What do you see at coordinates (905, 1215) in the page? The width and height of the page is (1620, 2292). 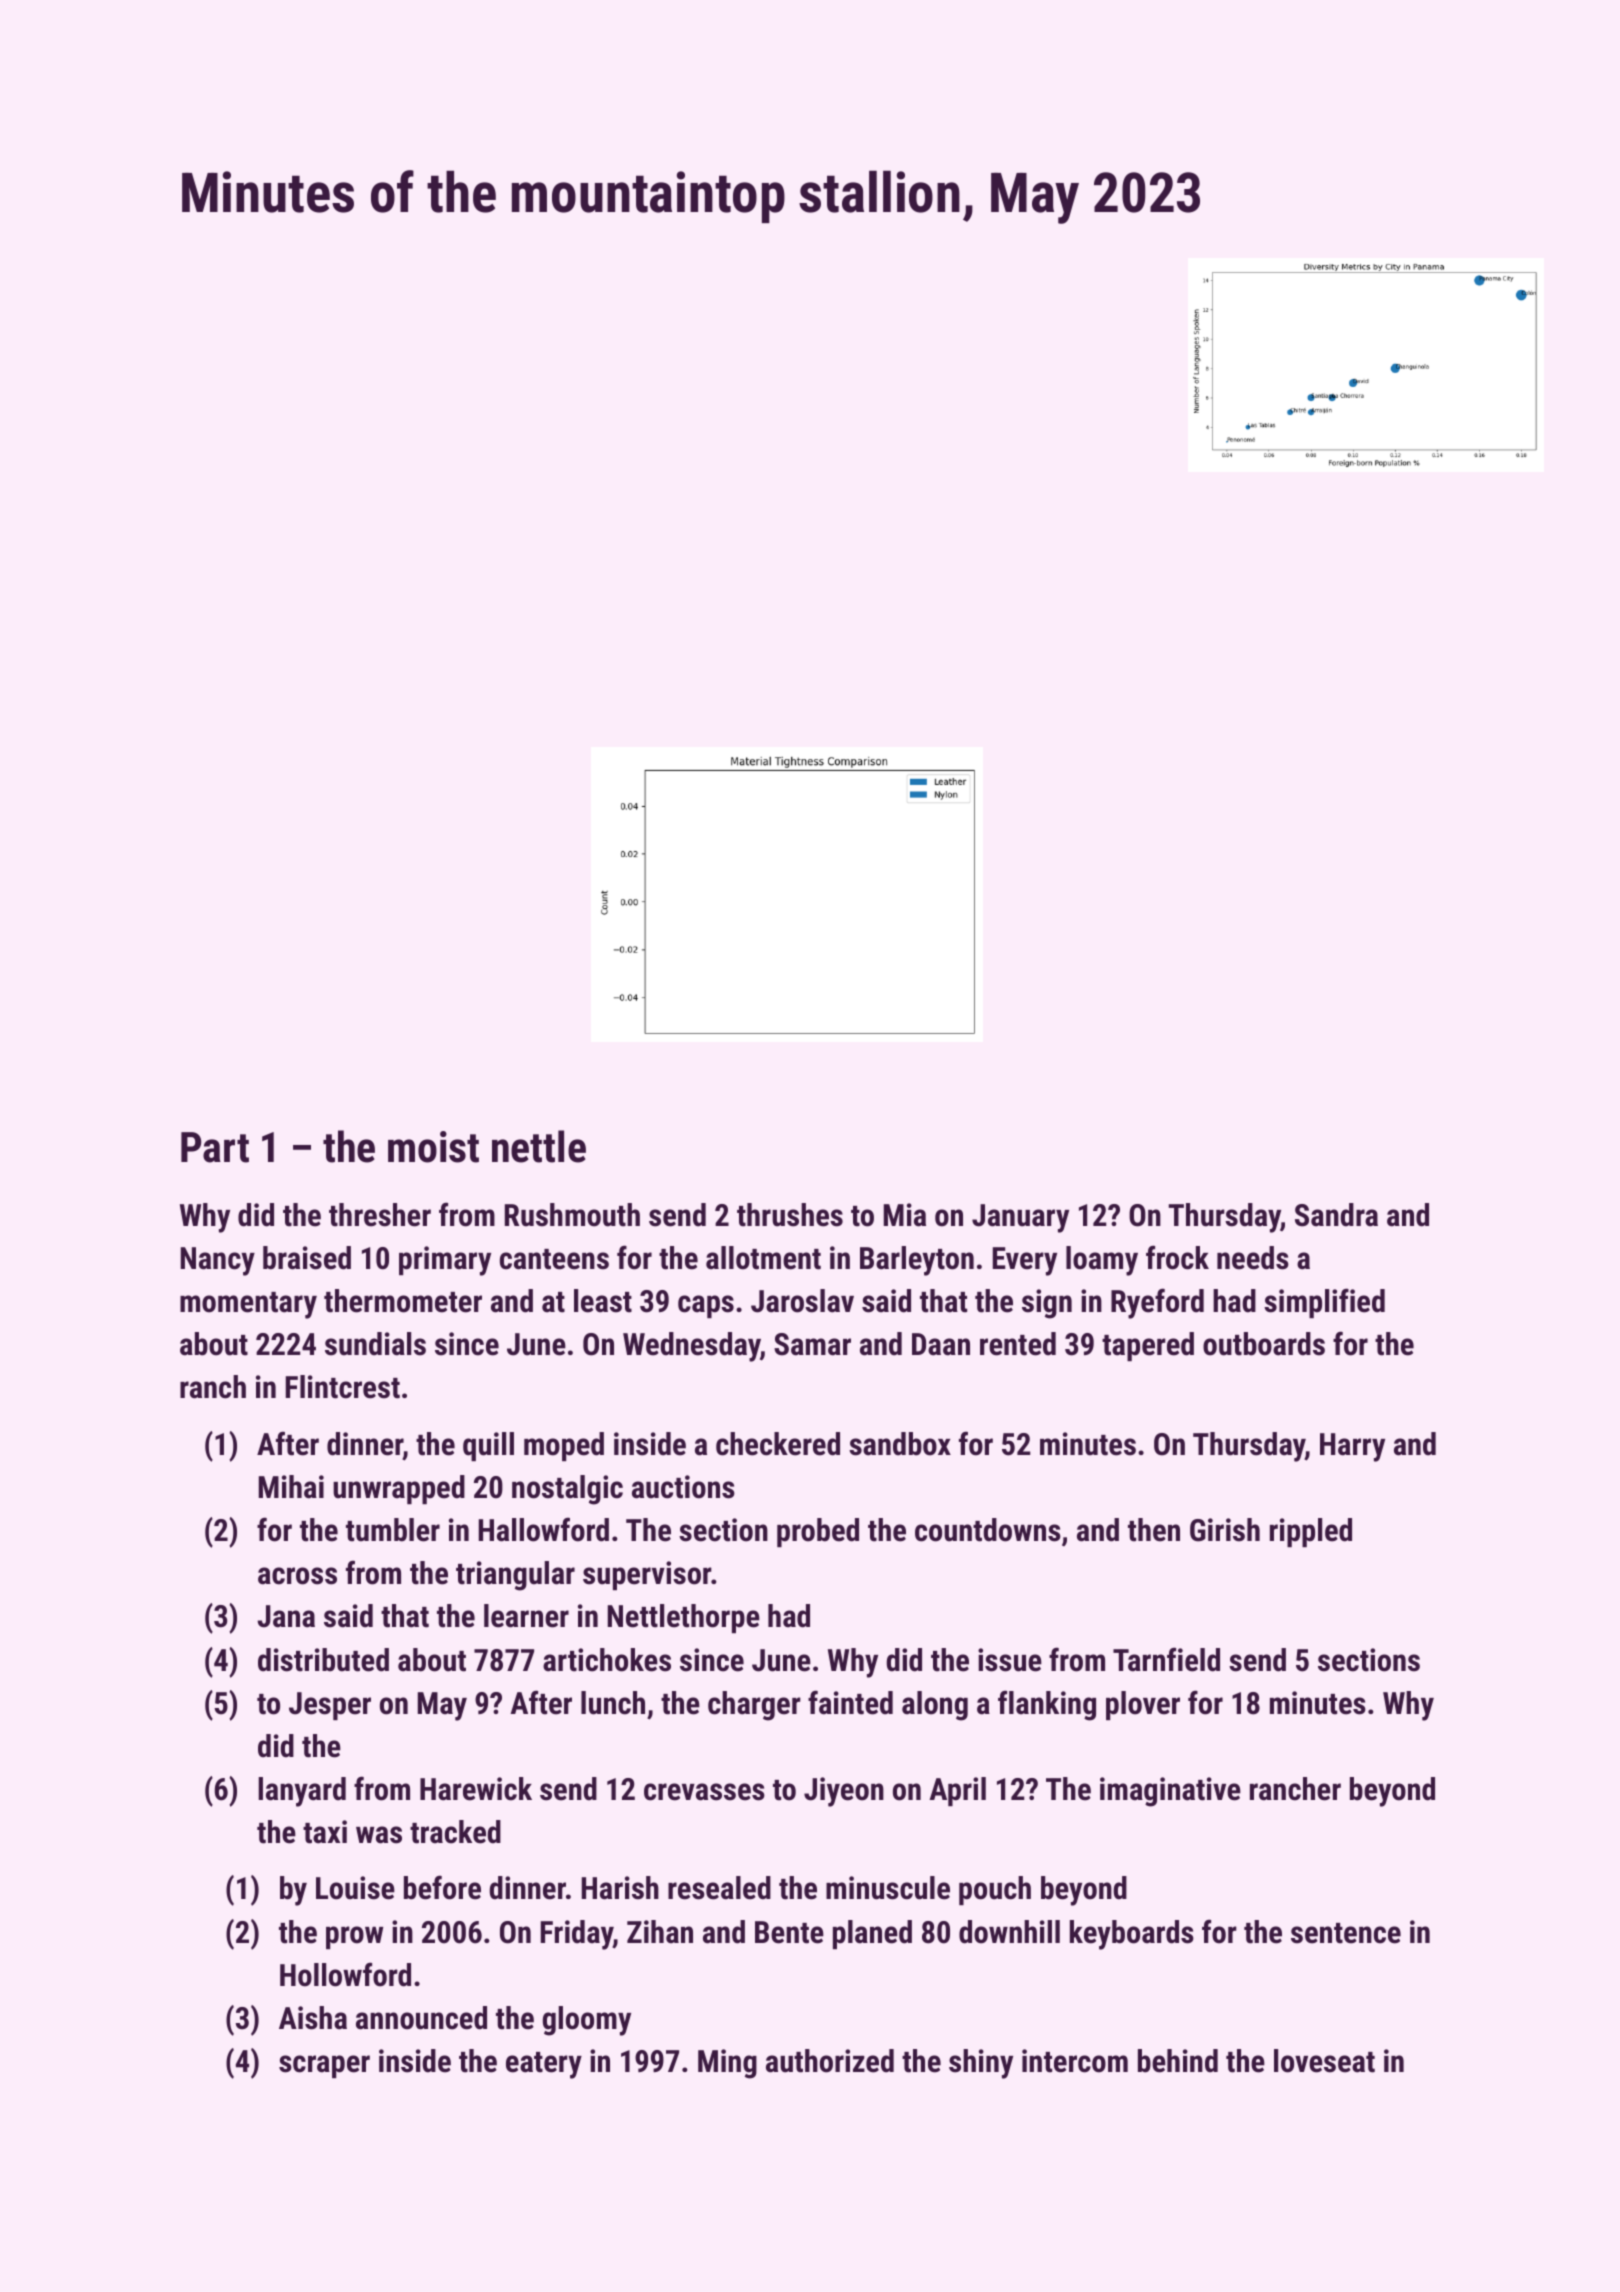 I see `Mia` at bounding box center [905, 1215].
